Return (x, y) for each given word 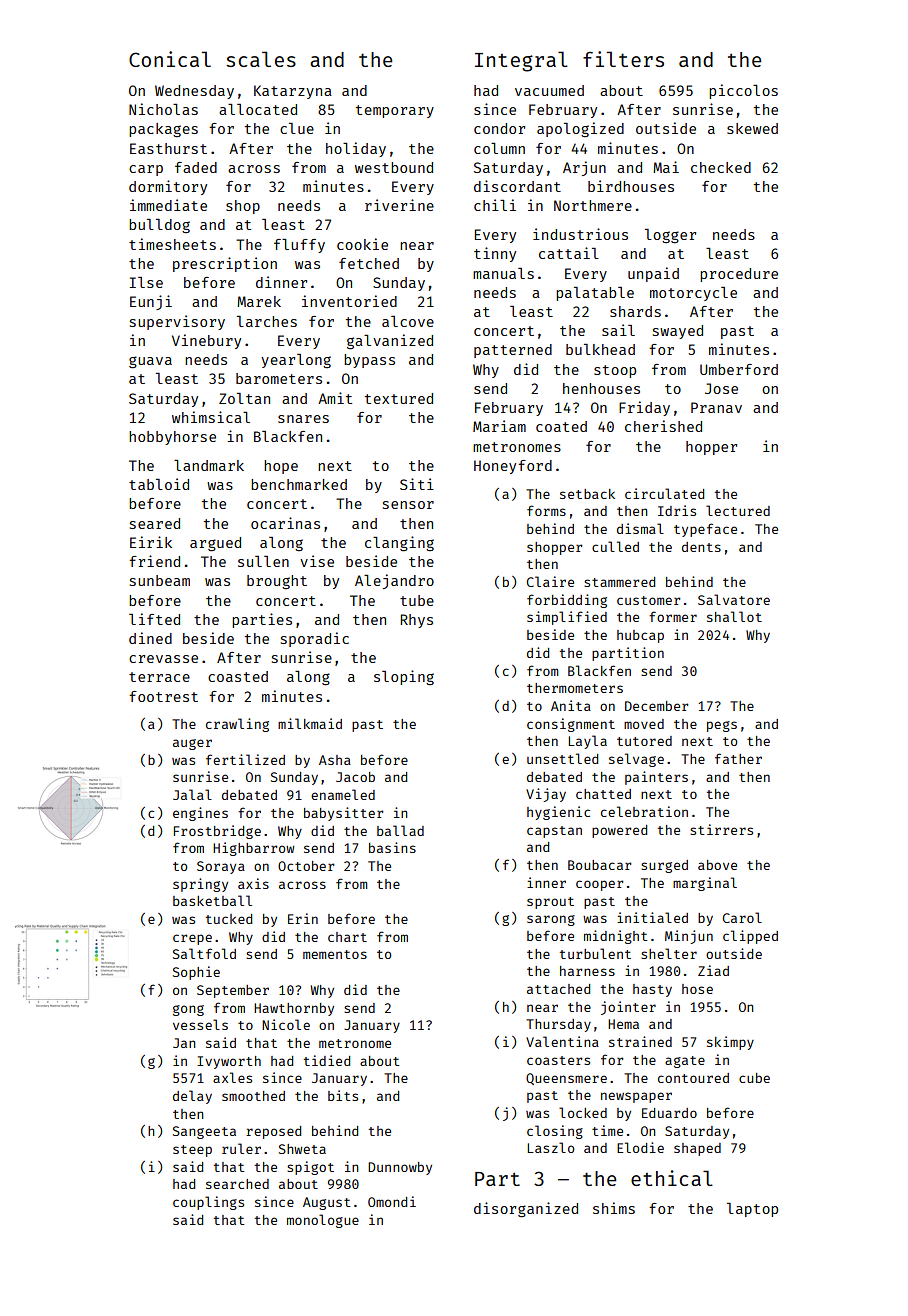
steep (192, 1151)
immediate (168, 205)
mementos (335, 954)
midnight (615, 937)
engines (200, 814)
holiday (356, 149)
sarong (551, 920)
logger (670, 236)
